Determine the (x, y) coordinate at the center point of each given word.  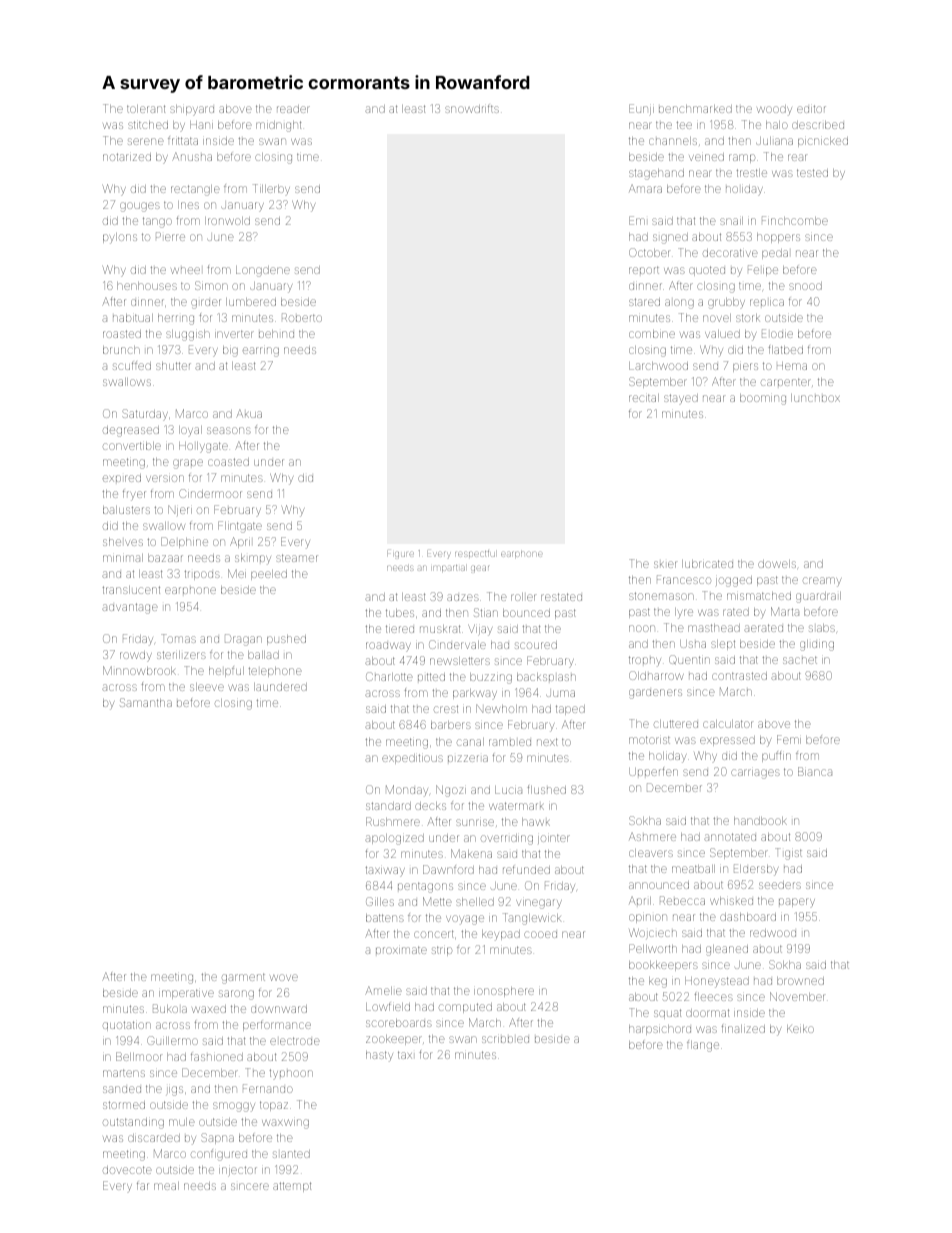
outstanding (133, 1123)
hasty (379, 1056)
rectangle (195, 190)
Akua (249, 413)
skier (665, 564)
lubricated (707, 564)
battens (385, 918)
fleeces (713, 996)
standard (388, 806)
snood (805, 286)
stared (644, 302)
